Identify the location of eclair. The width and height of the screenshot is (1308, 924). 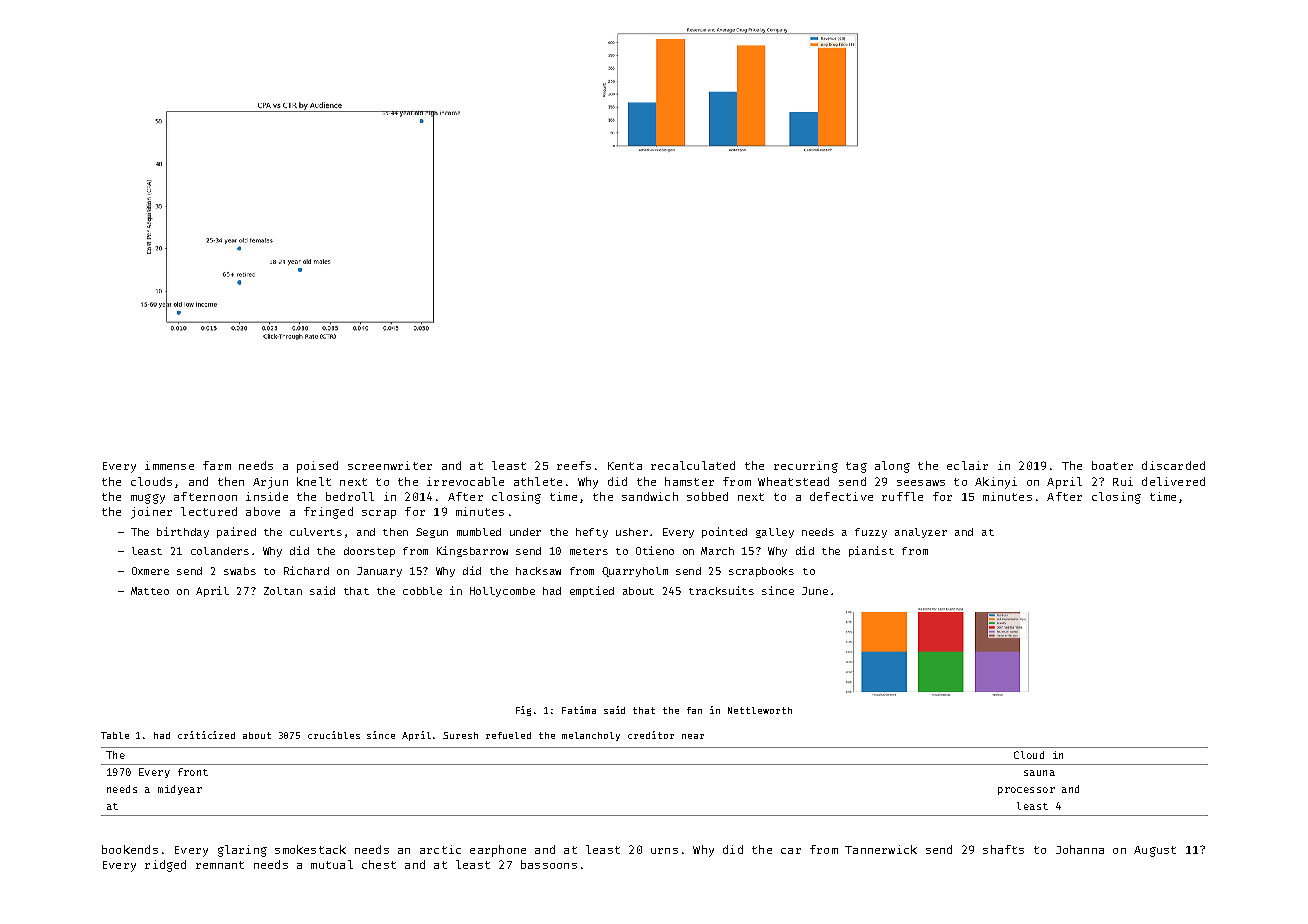
(967, 465).
